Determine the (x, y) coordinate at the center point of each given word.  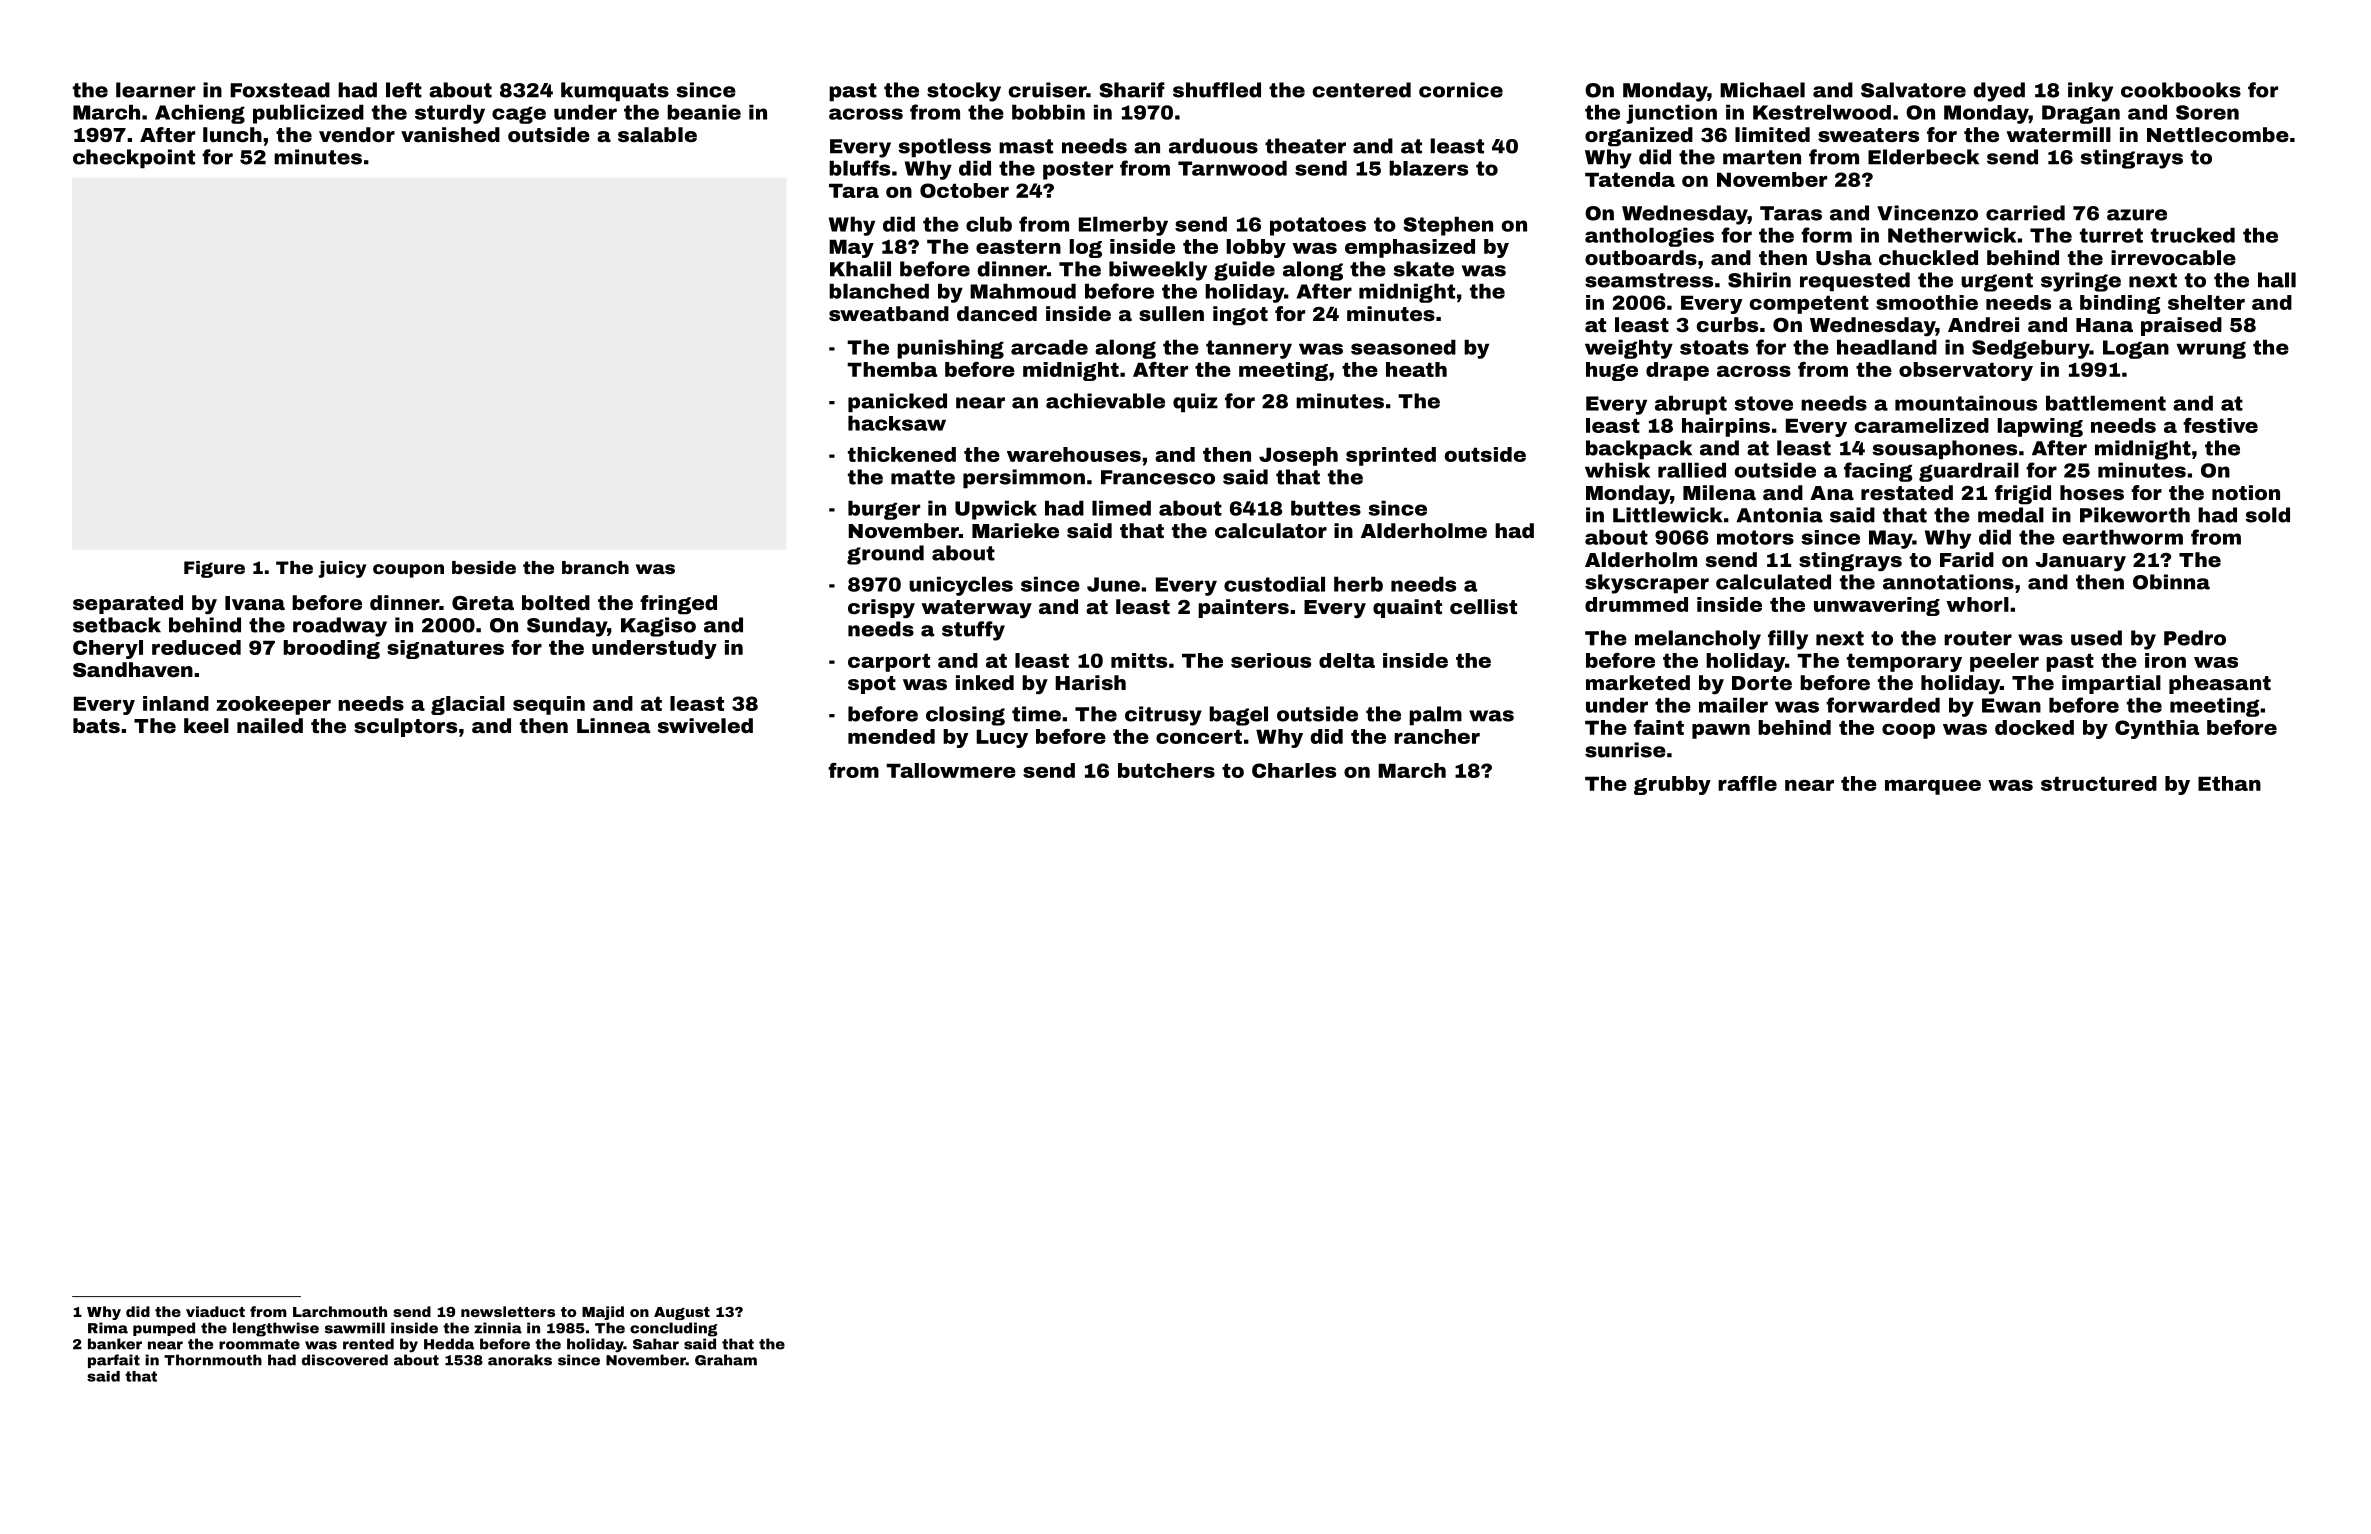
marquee (1933, 787)
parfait (114, 1361)
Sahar (656, 1344)
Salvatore (1913, 90)
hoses (2092, 492)
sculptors (405, 727)
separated (128, 604)
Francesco (1158, 477)
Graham (726, 1360)
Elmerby (1123, 226)
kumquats (615, 92)
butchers (1166, 770)
